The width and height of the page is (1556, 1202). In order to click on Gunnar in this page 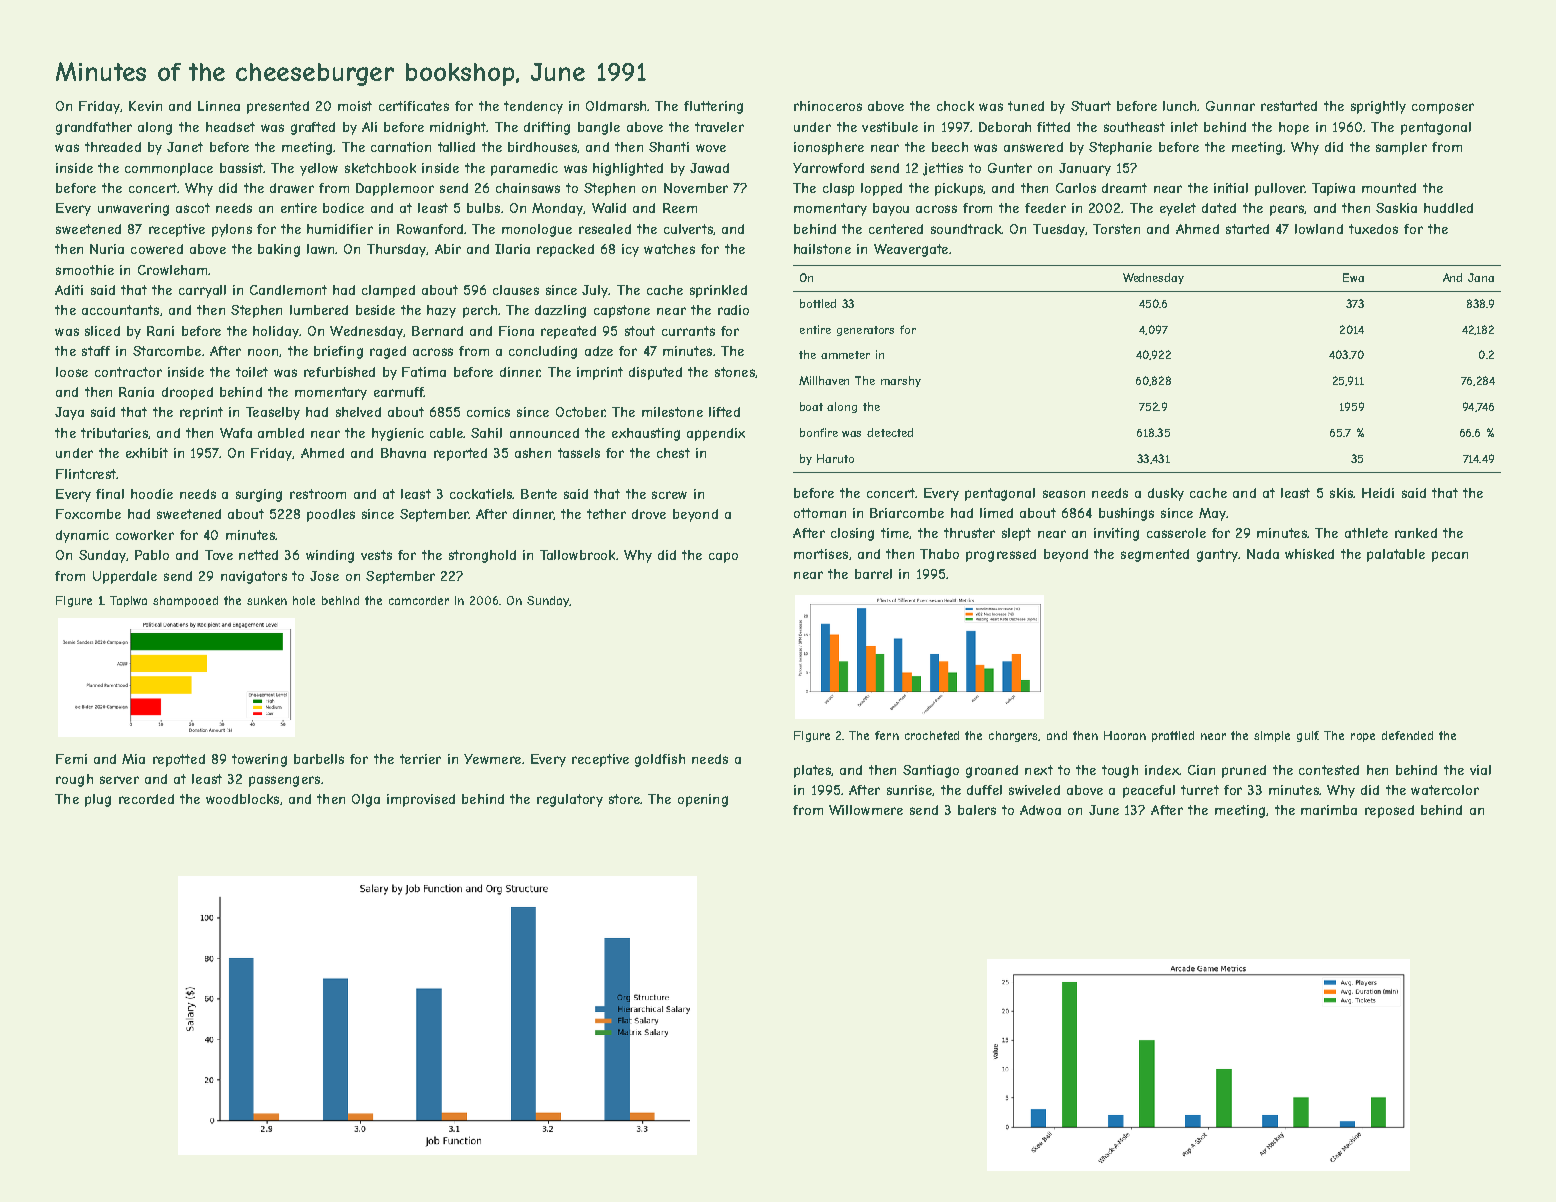, I will do `click(1230, 106)`.
